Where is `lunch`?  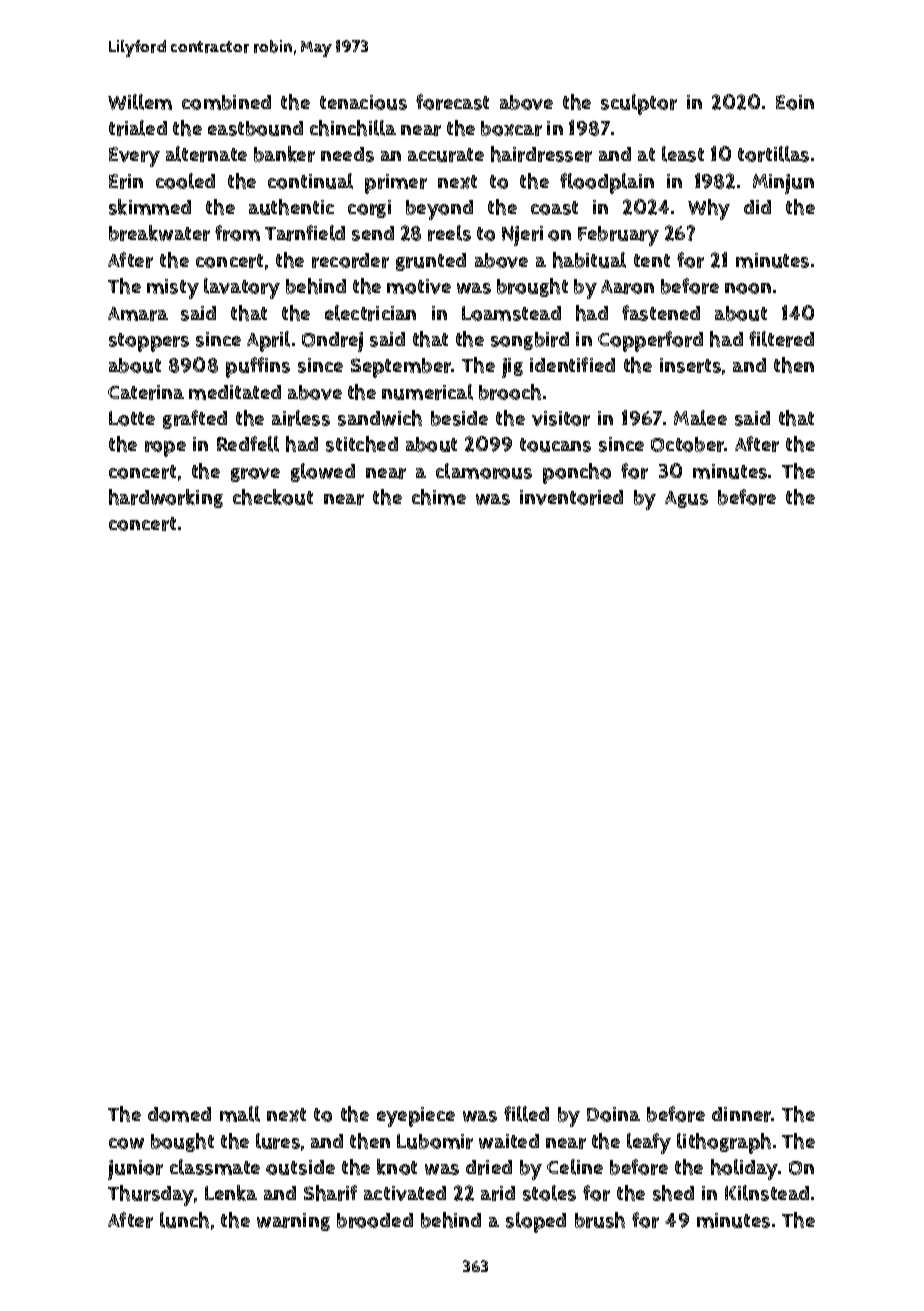 lunch is located at coordinates (184, 1220).
